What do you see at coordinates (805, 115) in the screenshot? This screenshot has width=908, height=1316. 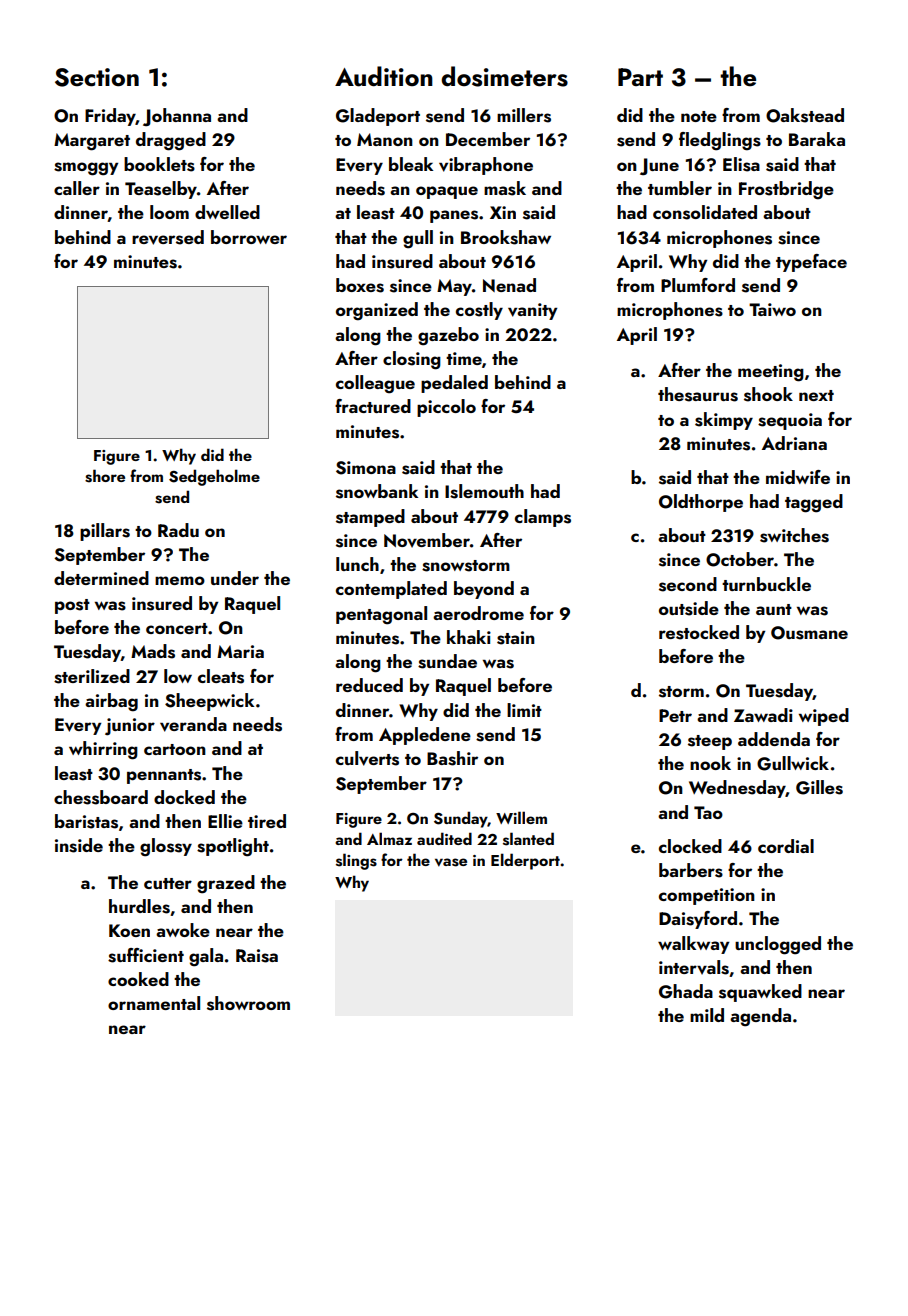 I see `Oakstead` at bounding box center [805, 115].
